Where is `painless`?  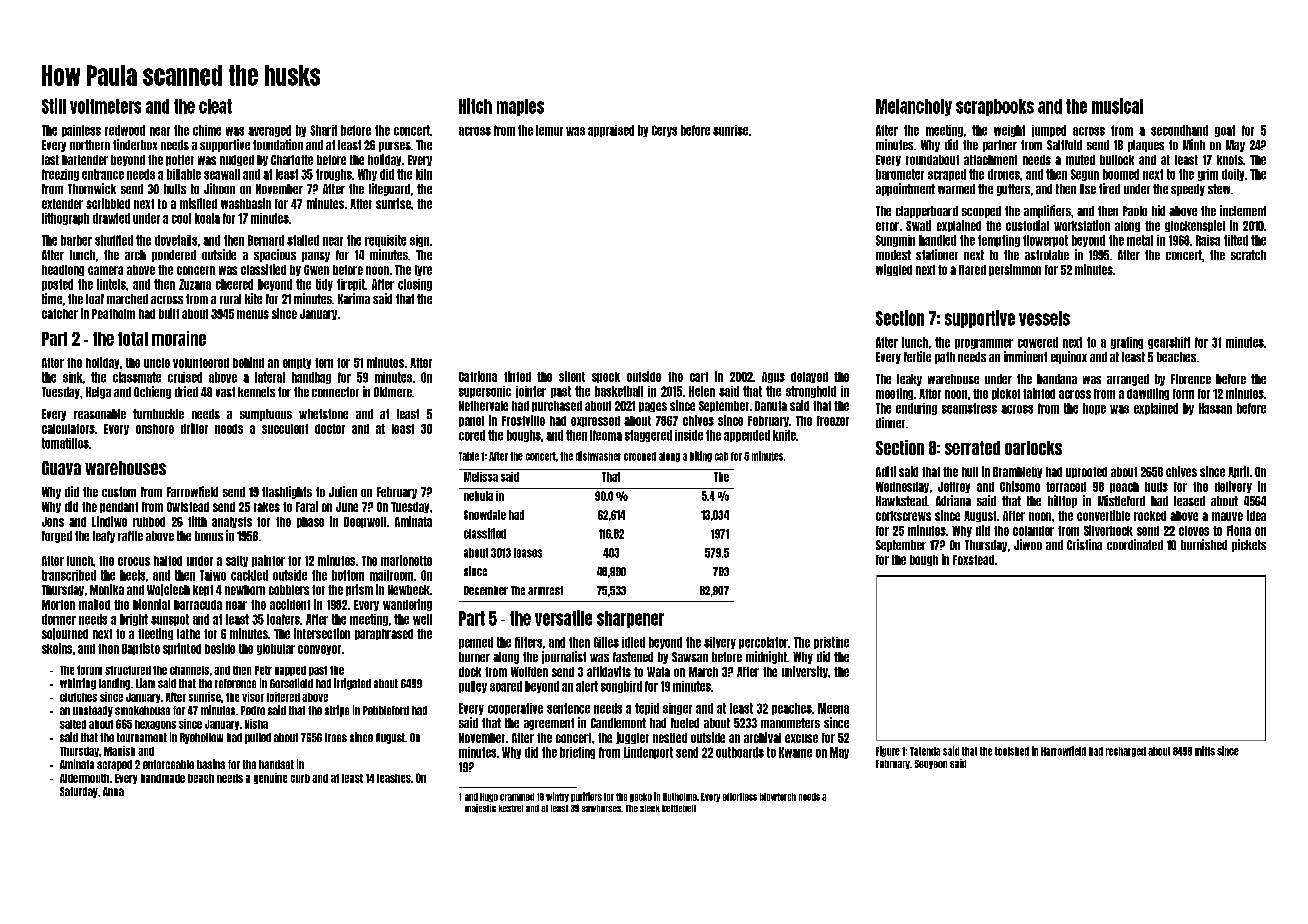 painless is located at coordinates (81, 131).
